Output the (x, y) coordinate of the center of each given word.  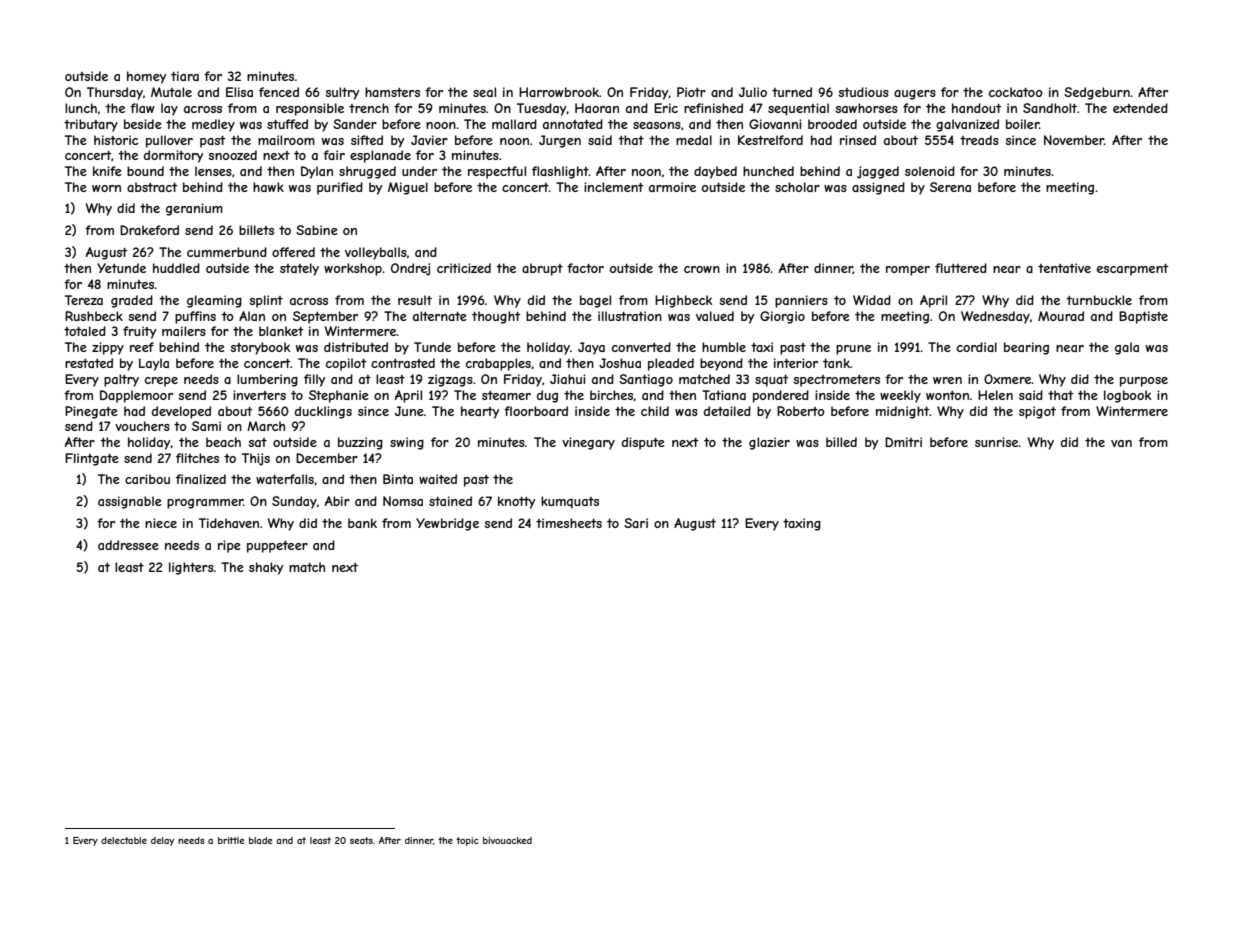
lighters (191, 568)
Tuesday (542, 109)
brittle (231, 840)
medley (213, 125)
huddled (176, 268)
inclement (613, 187)
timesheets (569, 523)
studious (863, 92)
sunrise (997, 442)
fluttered (961, 268)
